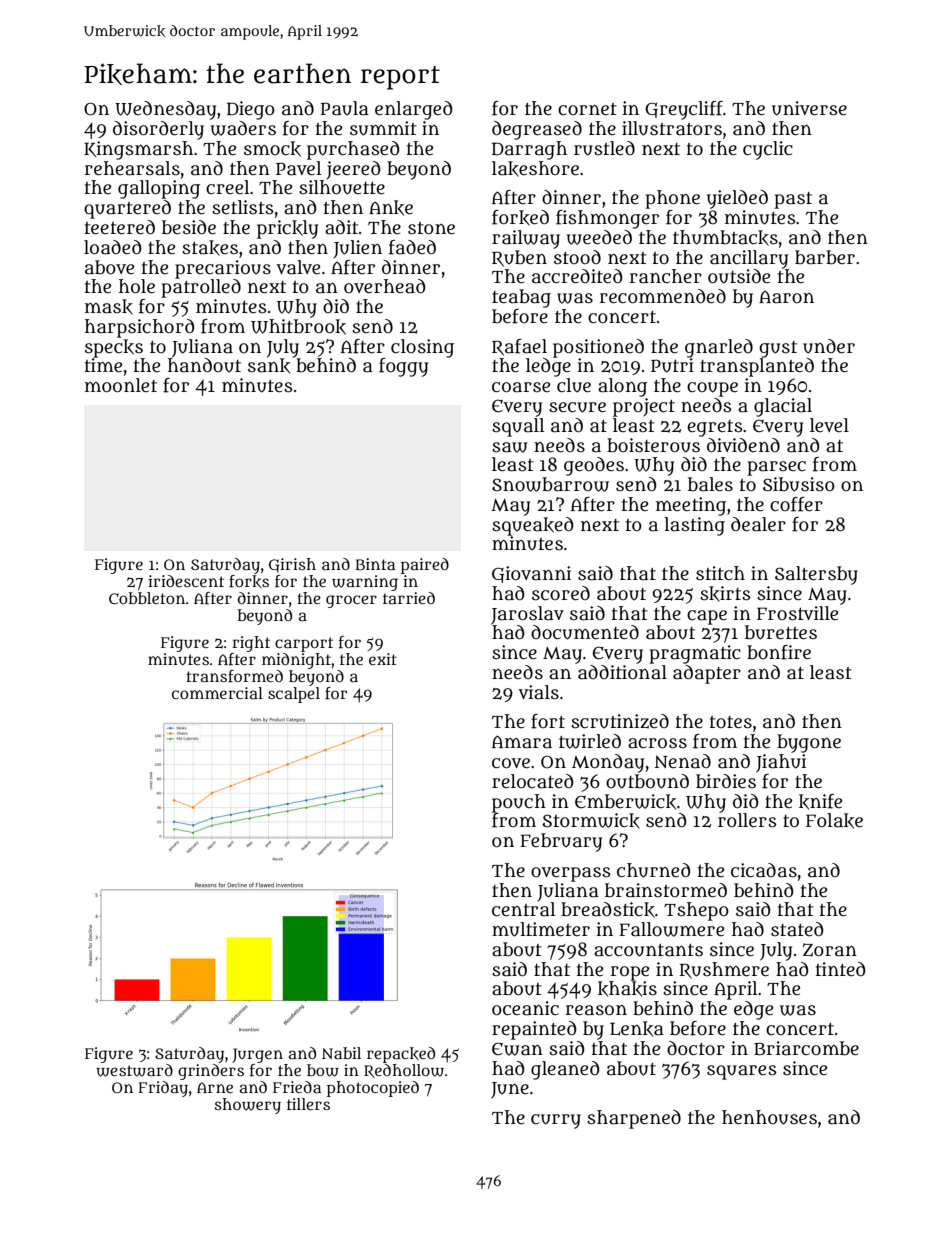  I want to click on bow, so click(323, 1070).
